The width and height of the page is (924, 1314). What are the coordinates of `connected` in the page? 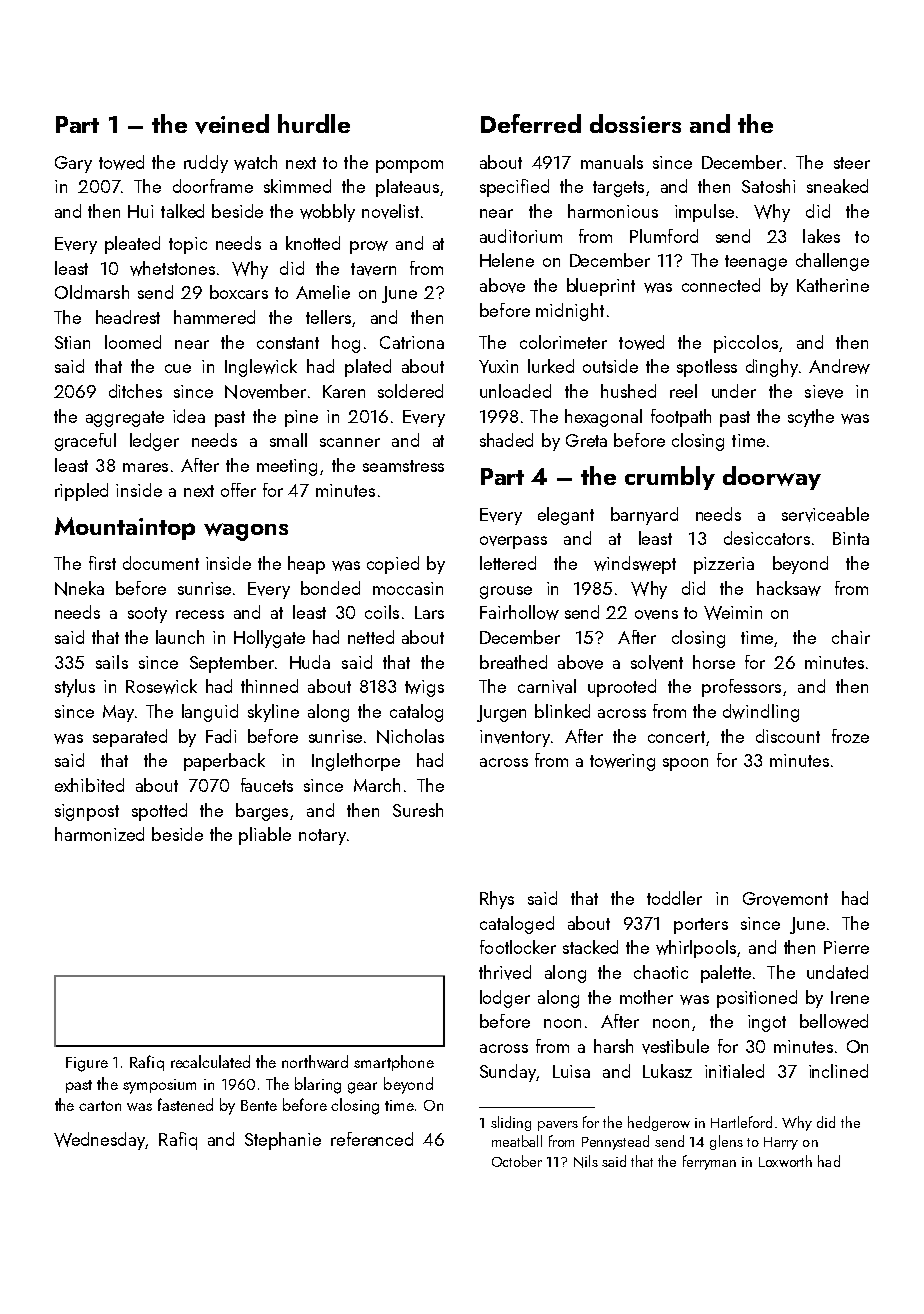 It's located at (721, 285).
